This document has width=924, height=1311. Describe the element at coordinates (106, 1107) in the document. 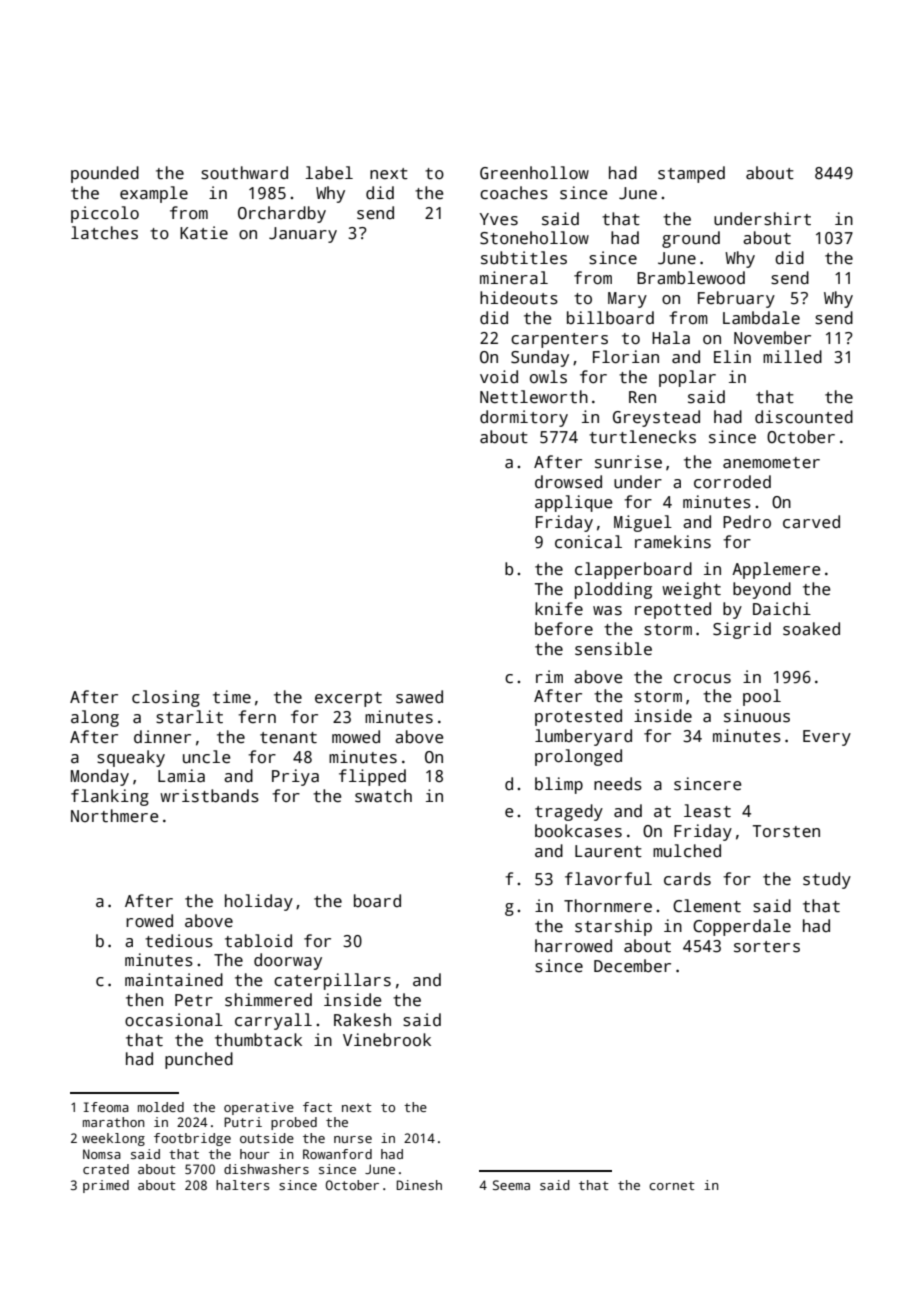

I see `Ifeoma` at that location.
